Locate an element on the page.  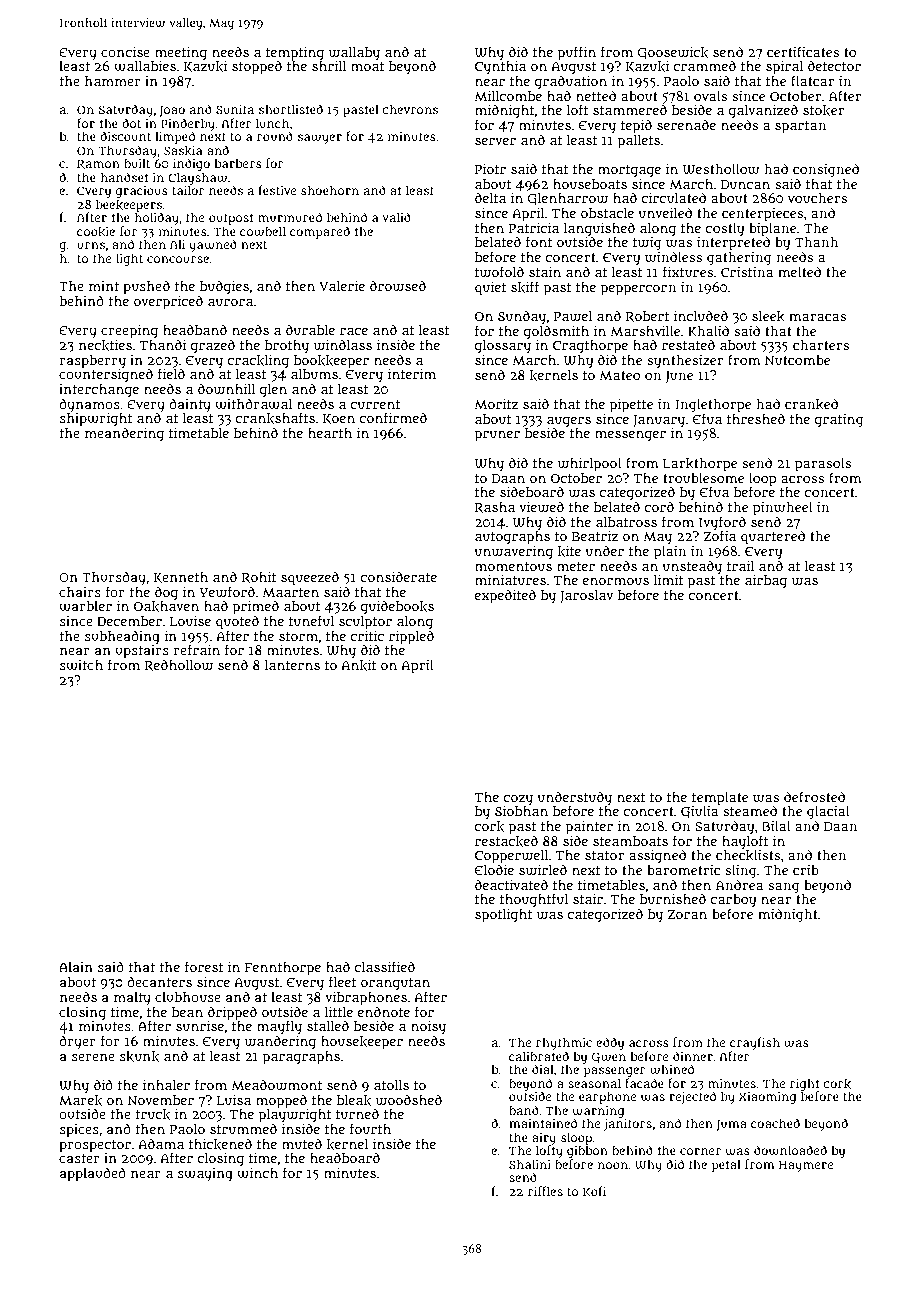
meeting is located at coordinates (181, 53).
